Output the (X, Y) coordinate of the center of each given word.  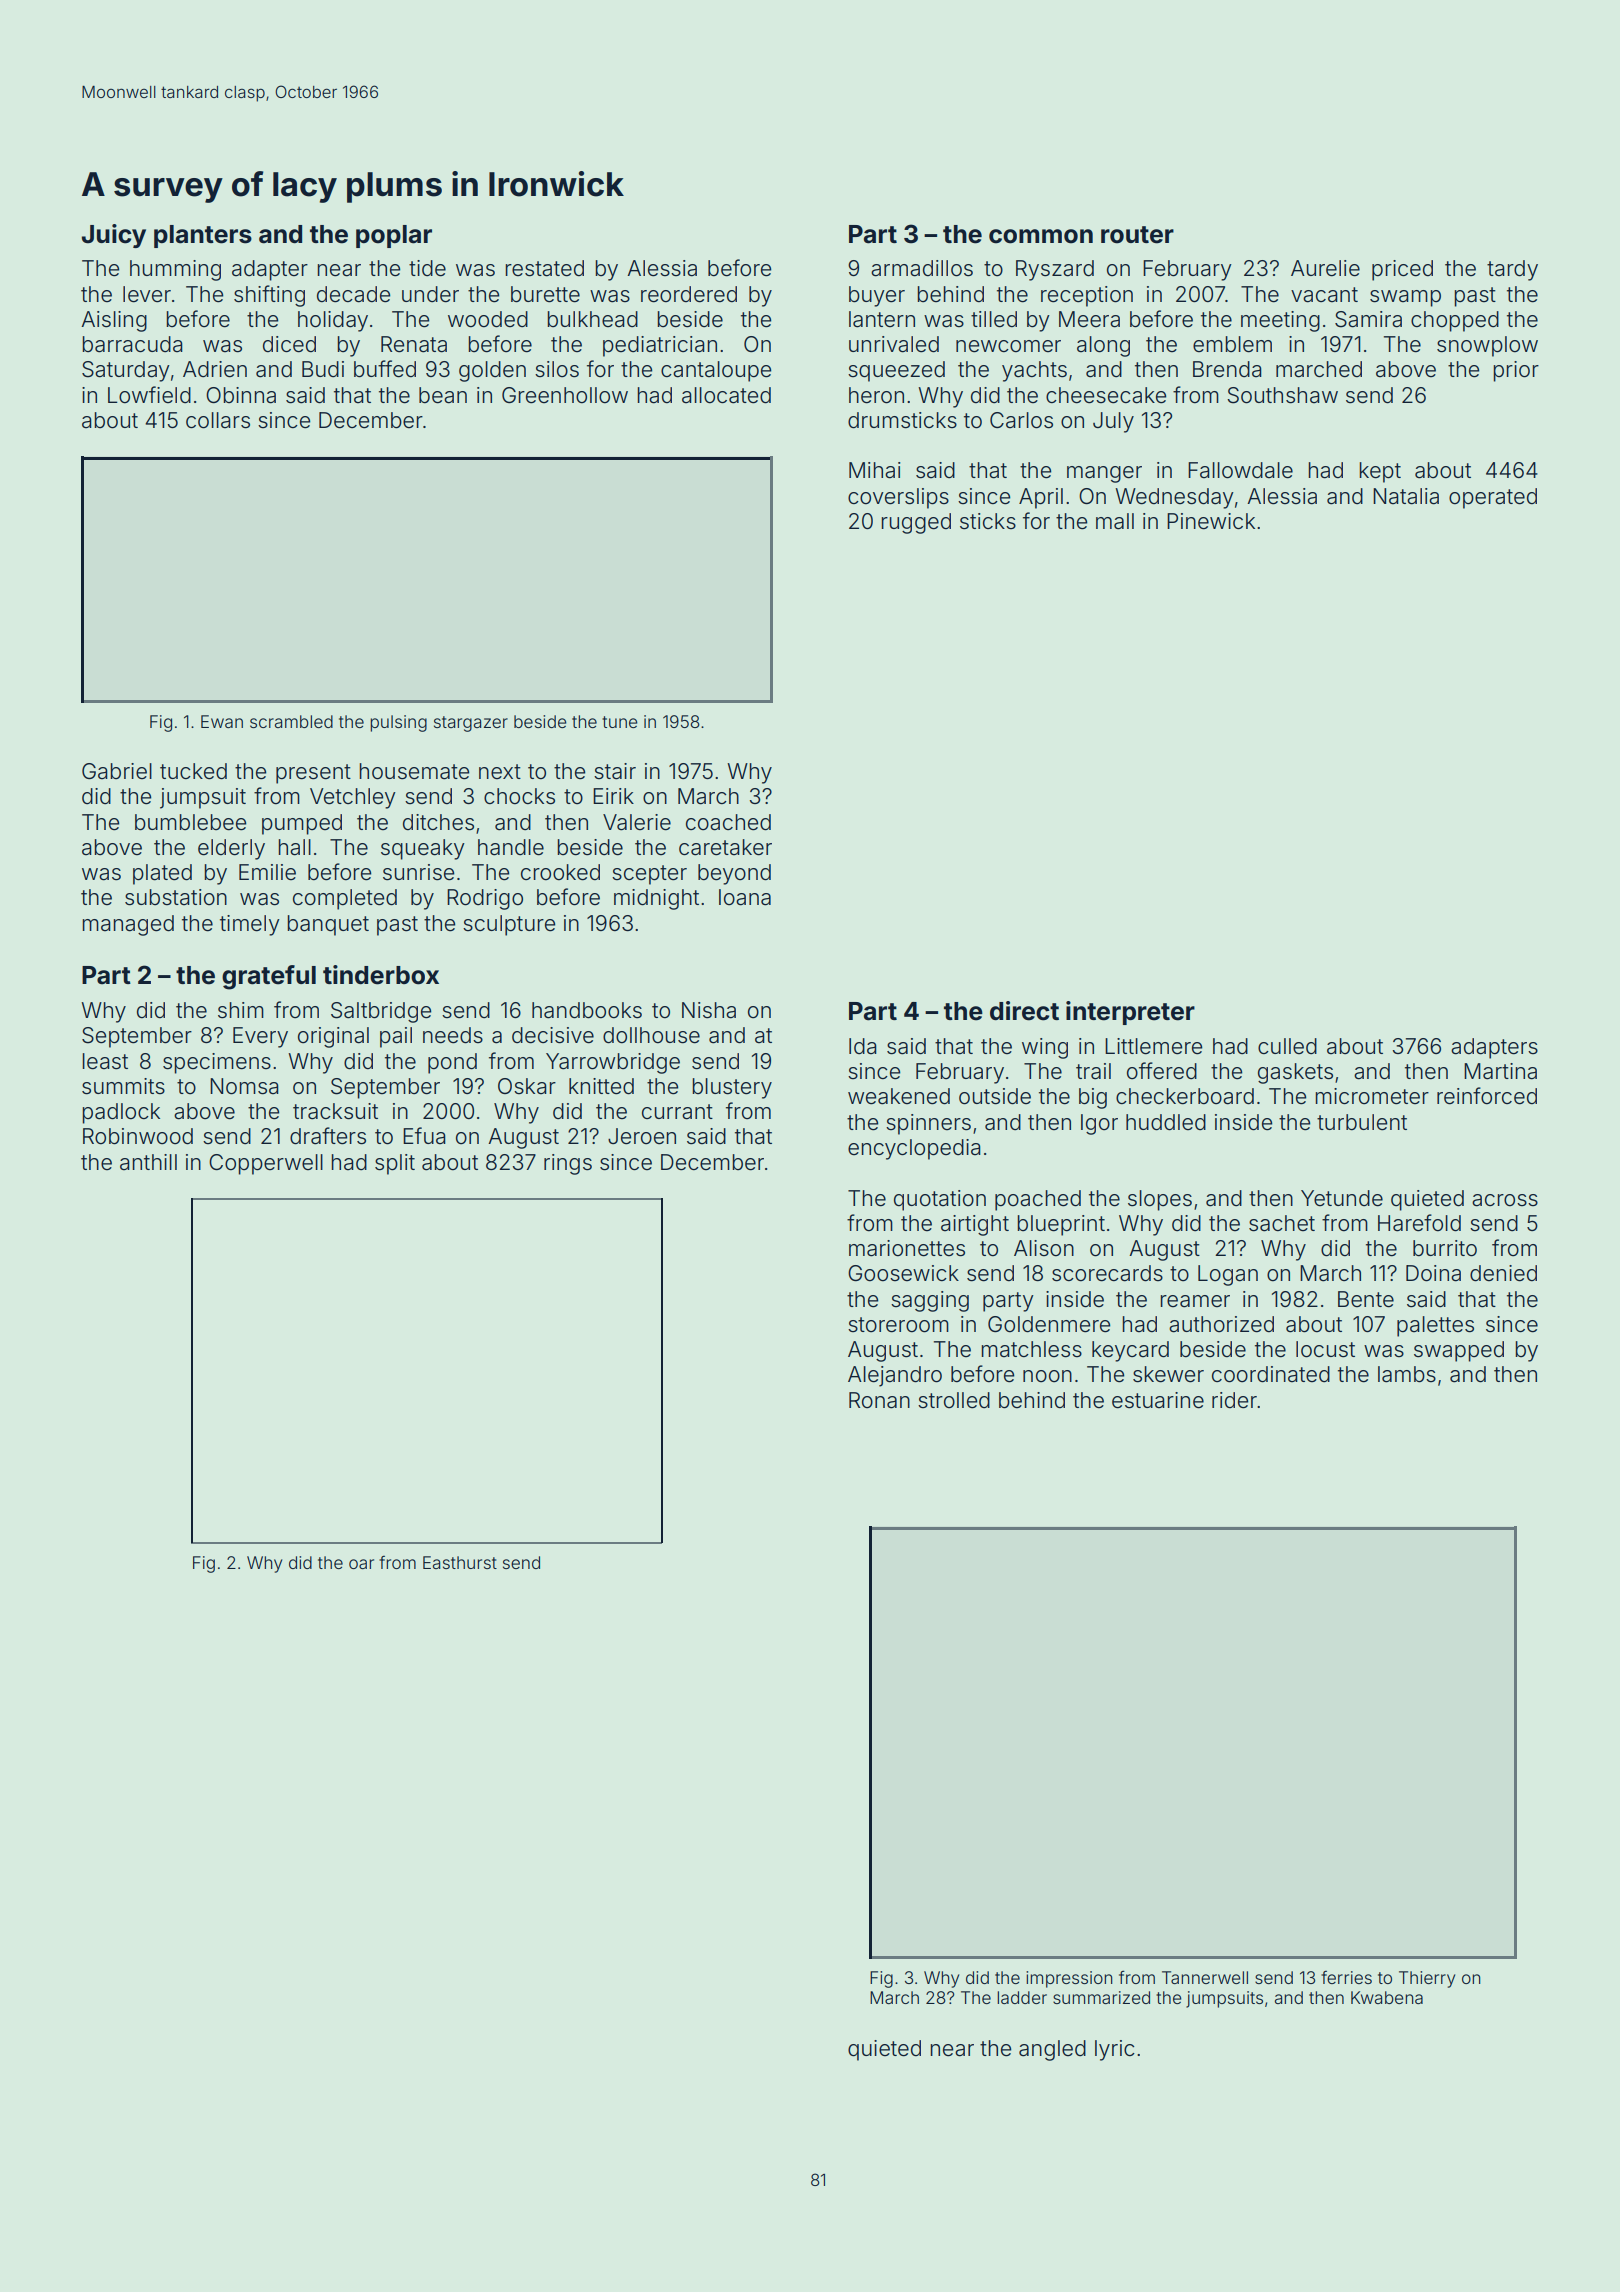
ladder (1022, 1997)
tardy (1512, 270)
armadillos (922, 268)
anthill (148, 1162)
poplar (394, 236)
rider (1234, 1400)
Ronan (879, 1400)
